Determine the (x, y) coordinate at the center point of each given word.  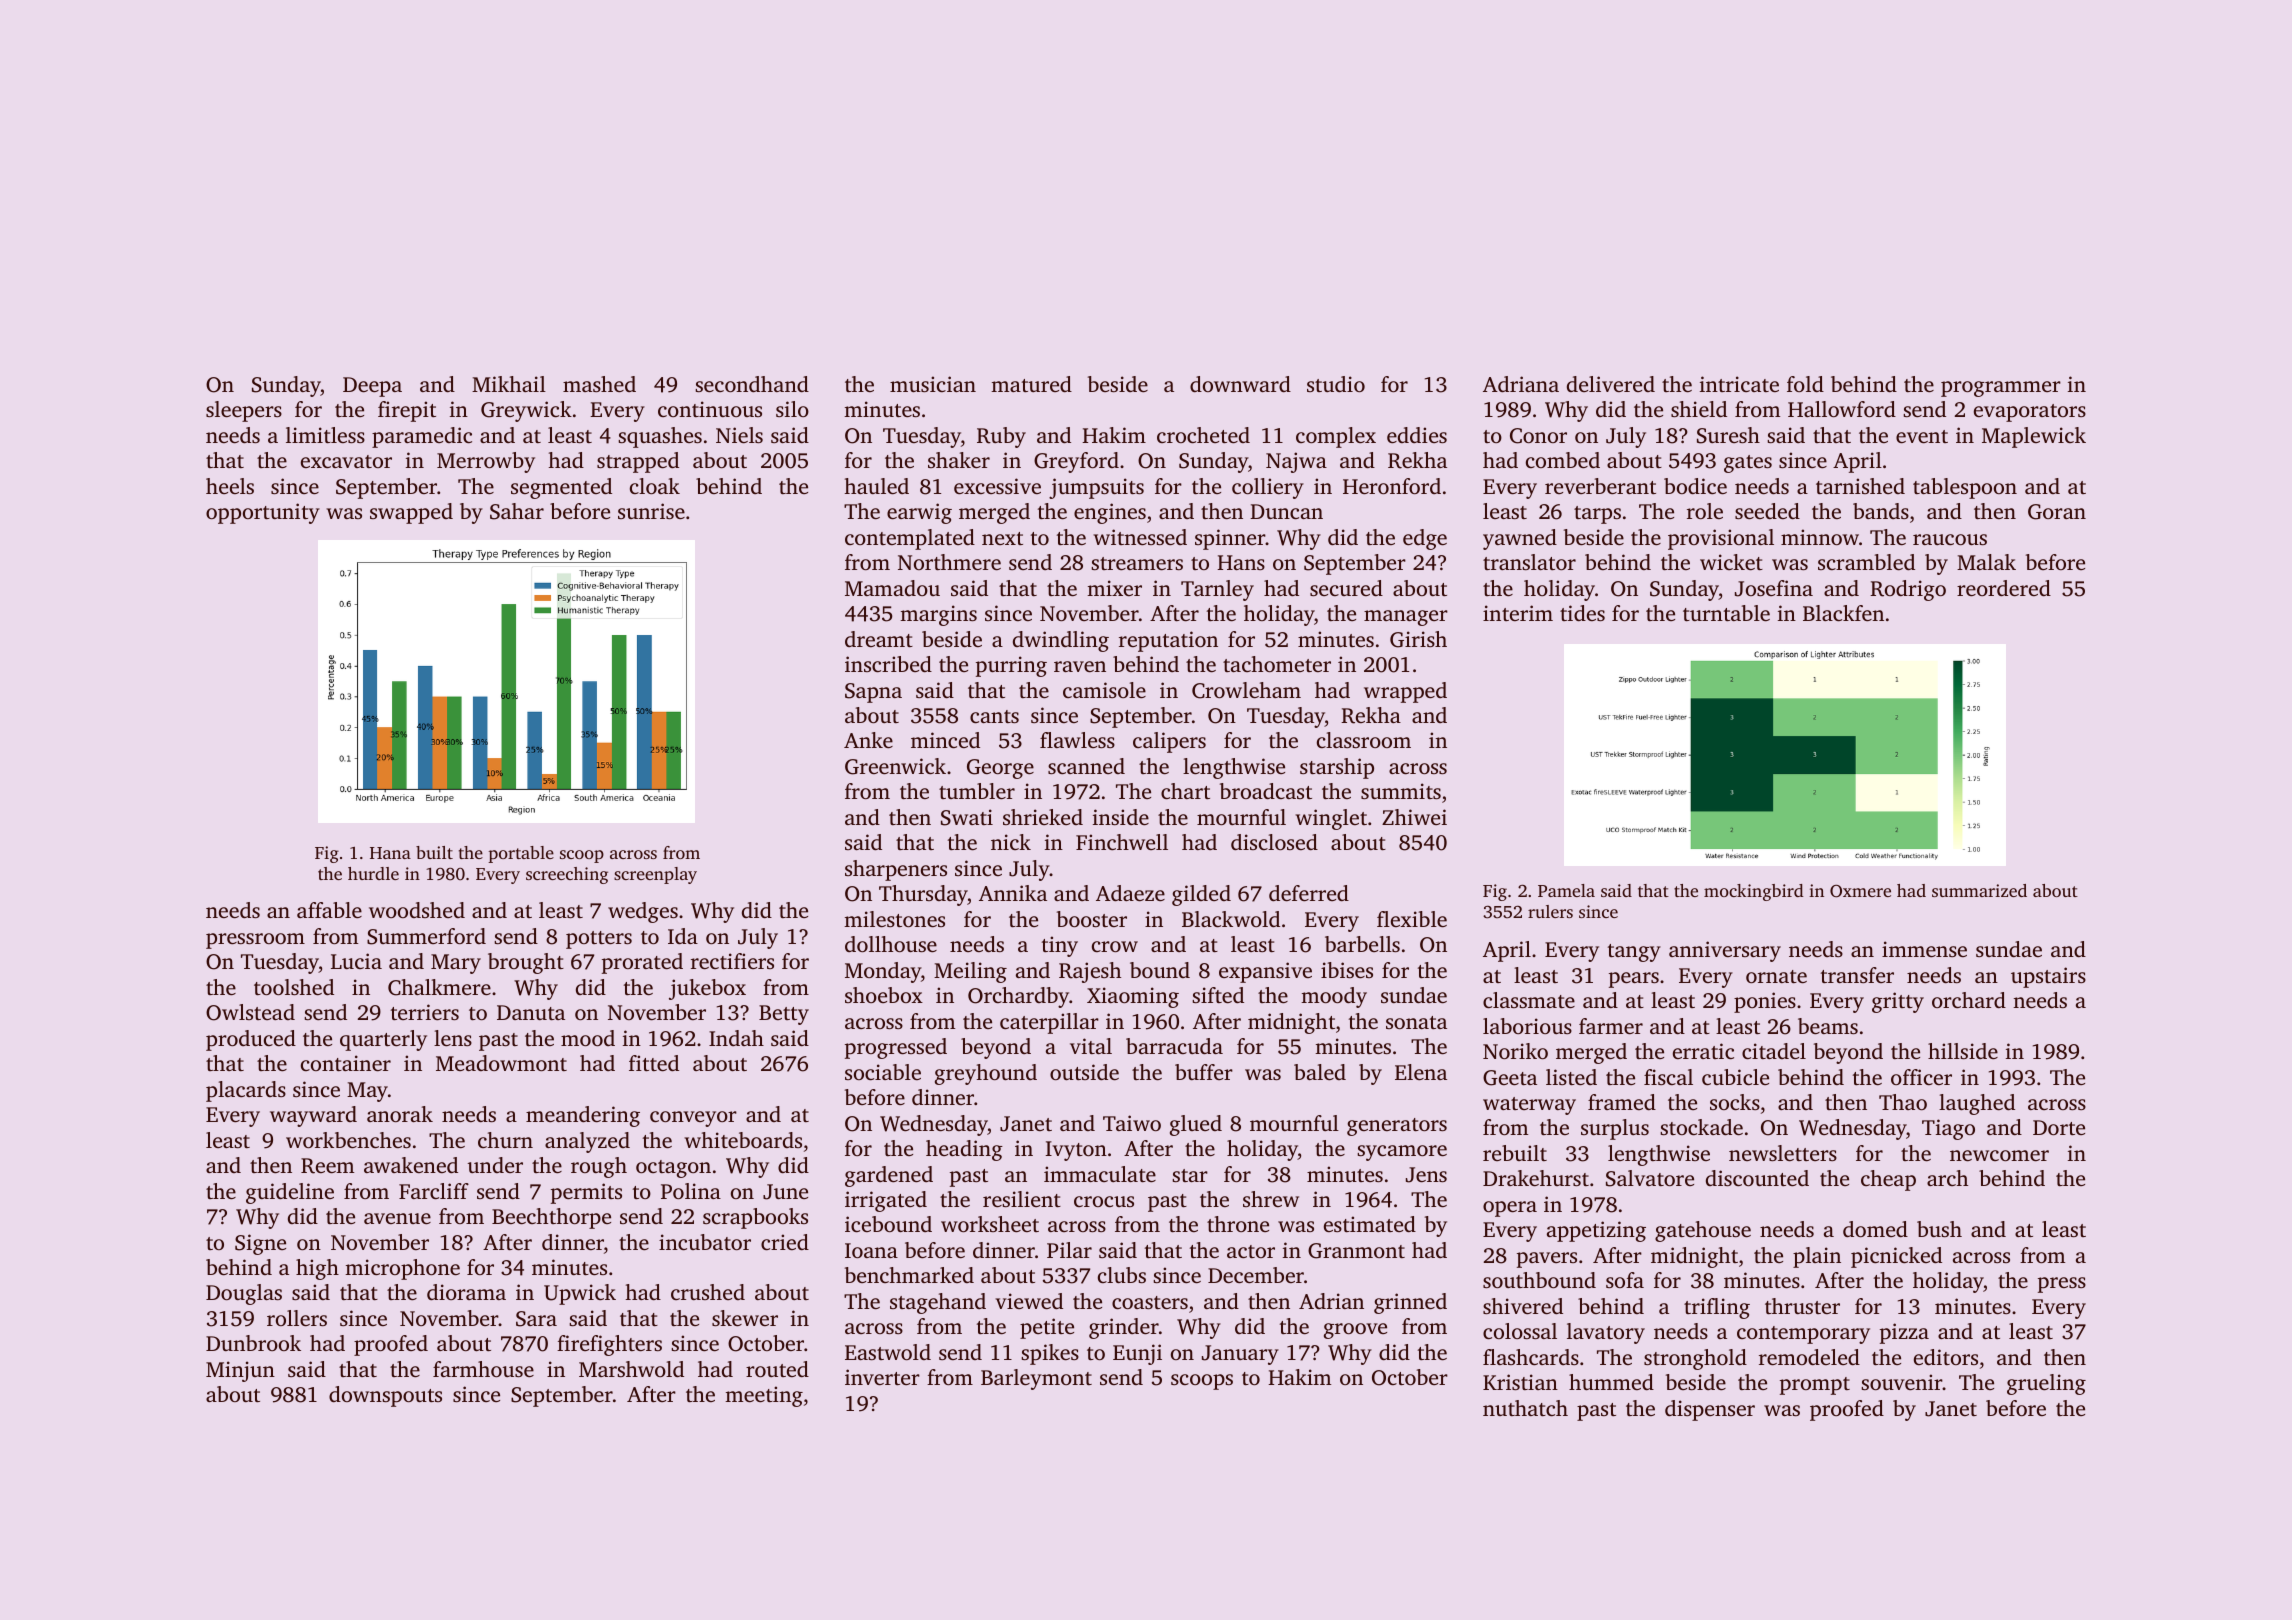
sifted (1218, 995)
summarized (1979, 890)
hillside (1963, 1051)
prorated (642, 963)
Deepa (372, 387)
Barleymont (1036, 1379)
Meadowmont (501, 1063)
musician (933, 384)
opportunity (263, 513)
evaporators (2030, 413)
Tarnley (1217, 590)
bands (1881, 511)
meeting (764, 1396)
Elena (1421, 1072)
